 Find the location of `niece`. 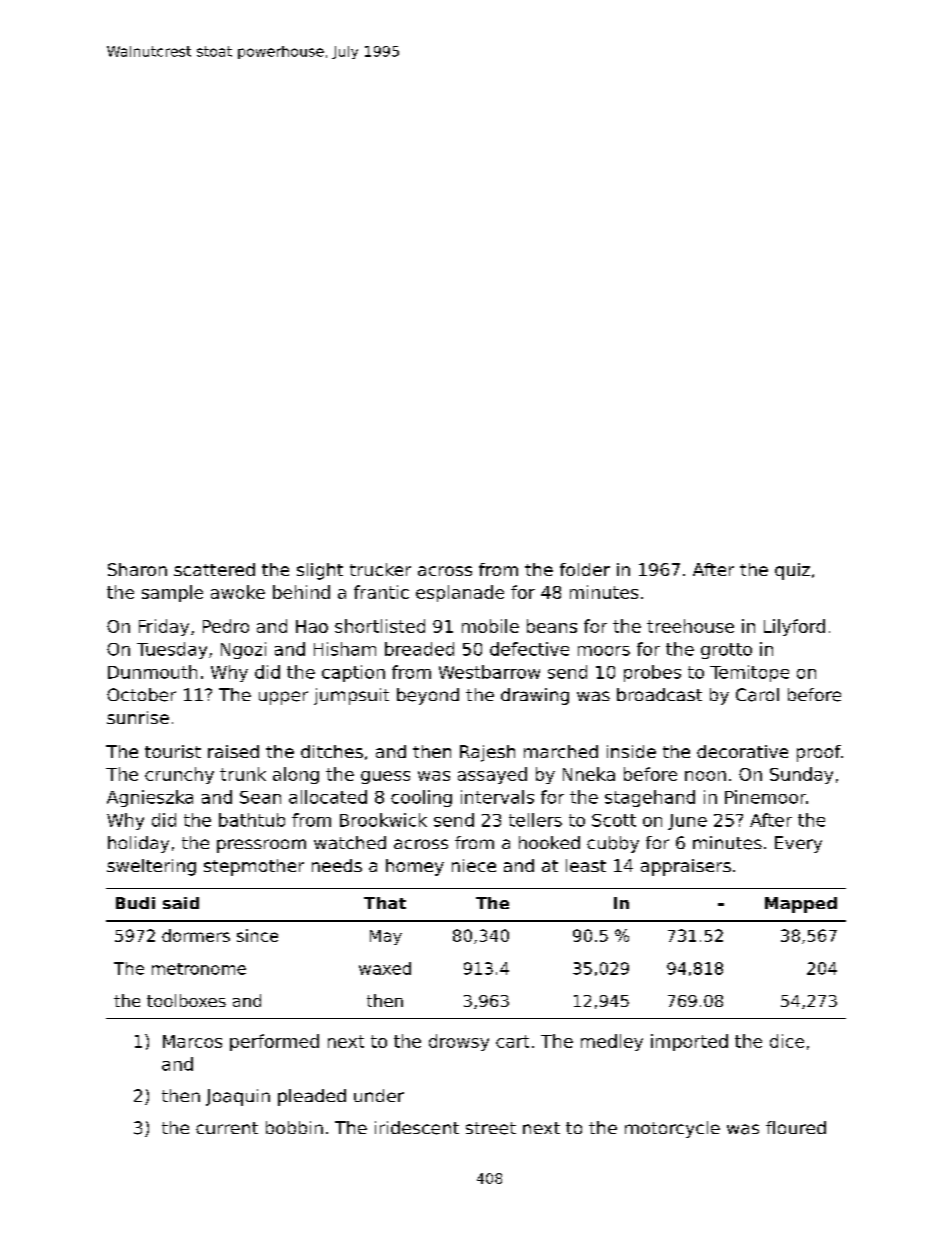

niece is located at coordinates (474, 865).
